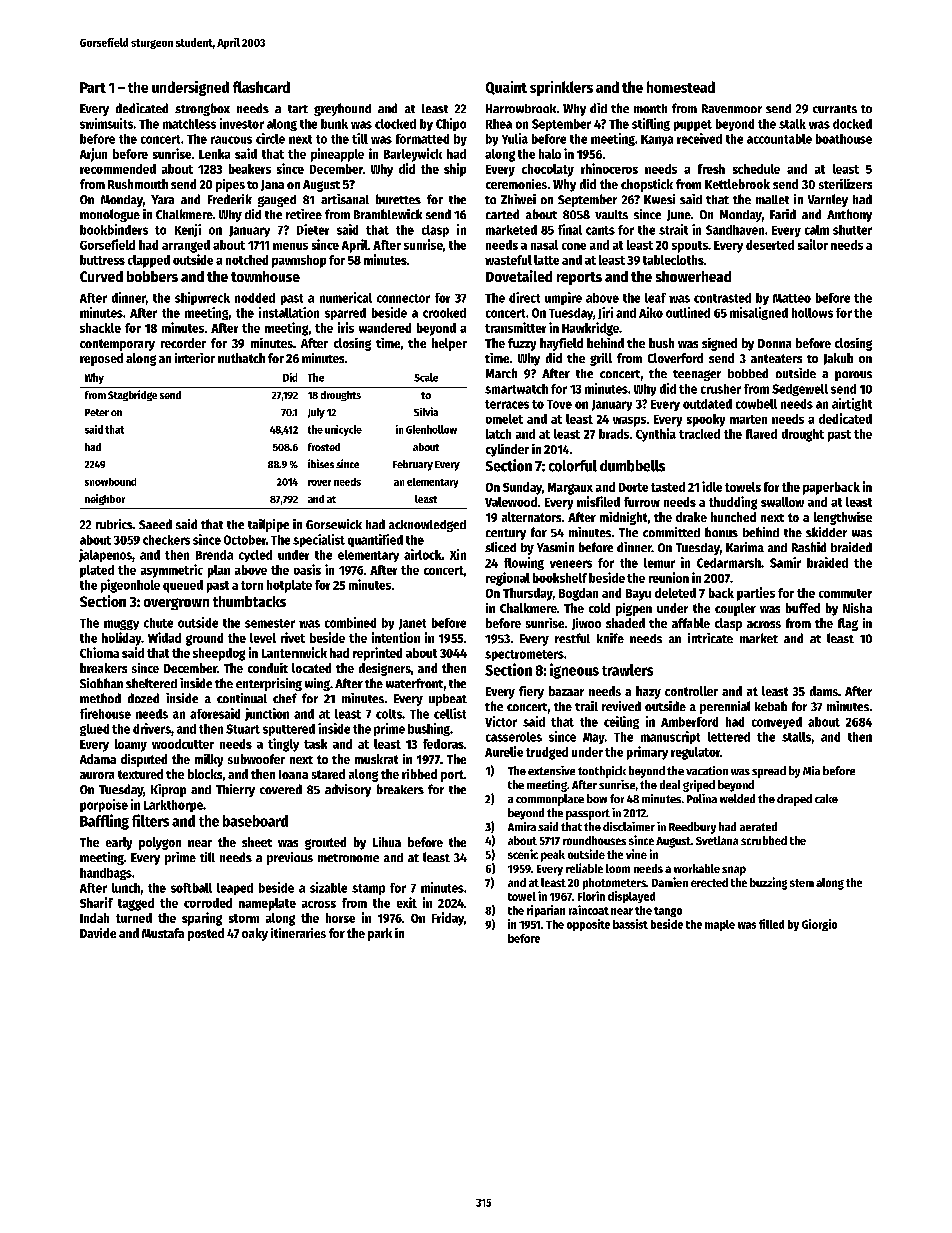 The image size is (952, 1233). I want to click on muskrat, so click(376, 759).
